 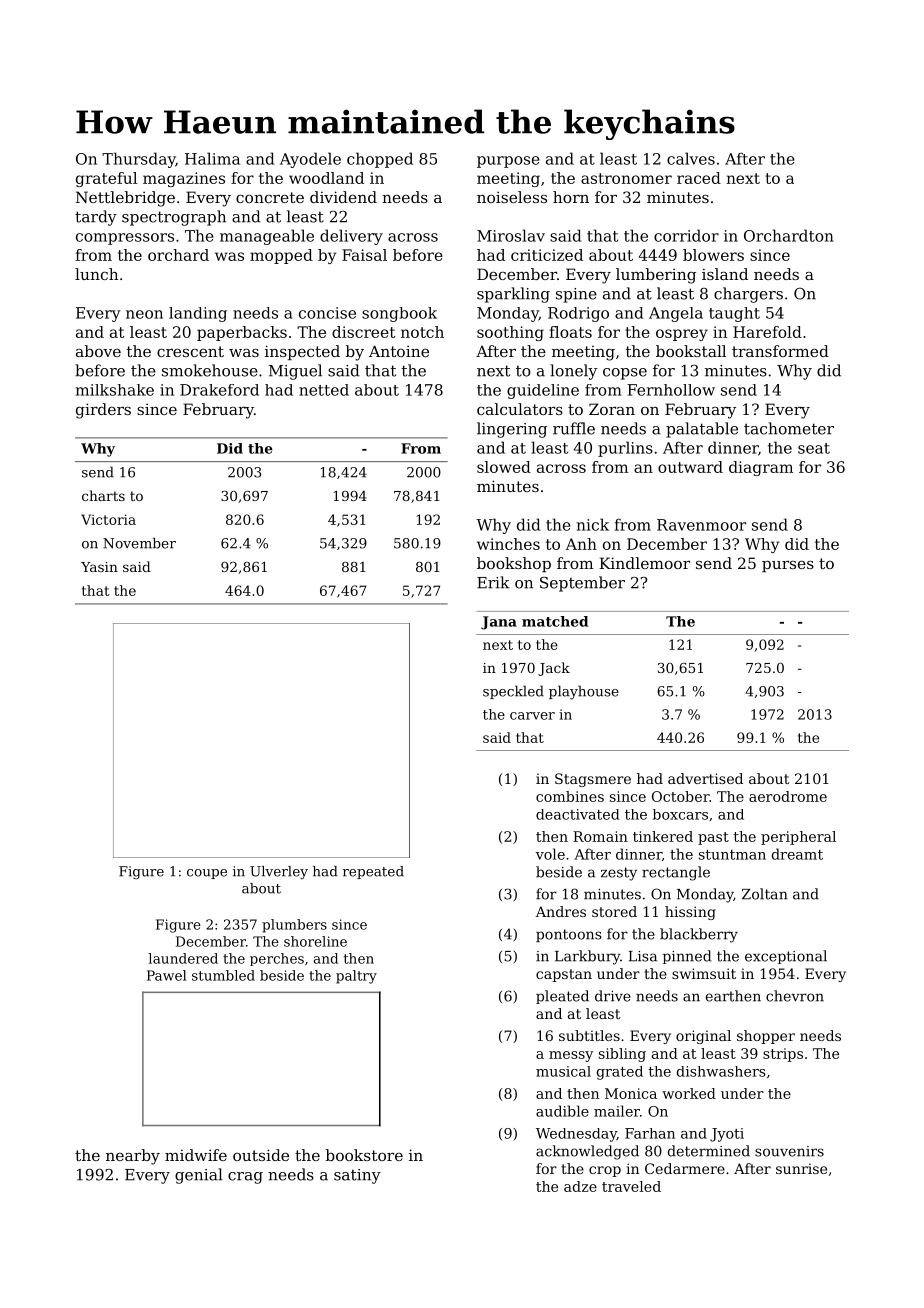 What do you see at coordinates (139, 543) in the screenshot?
I see `November` at bounding box center [139, 543].
